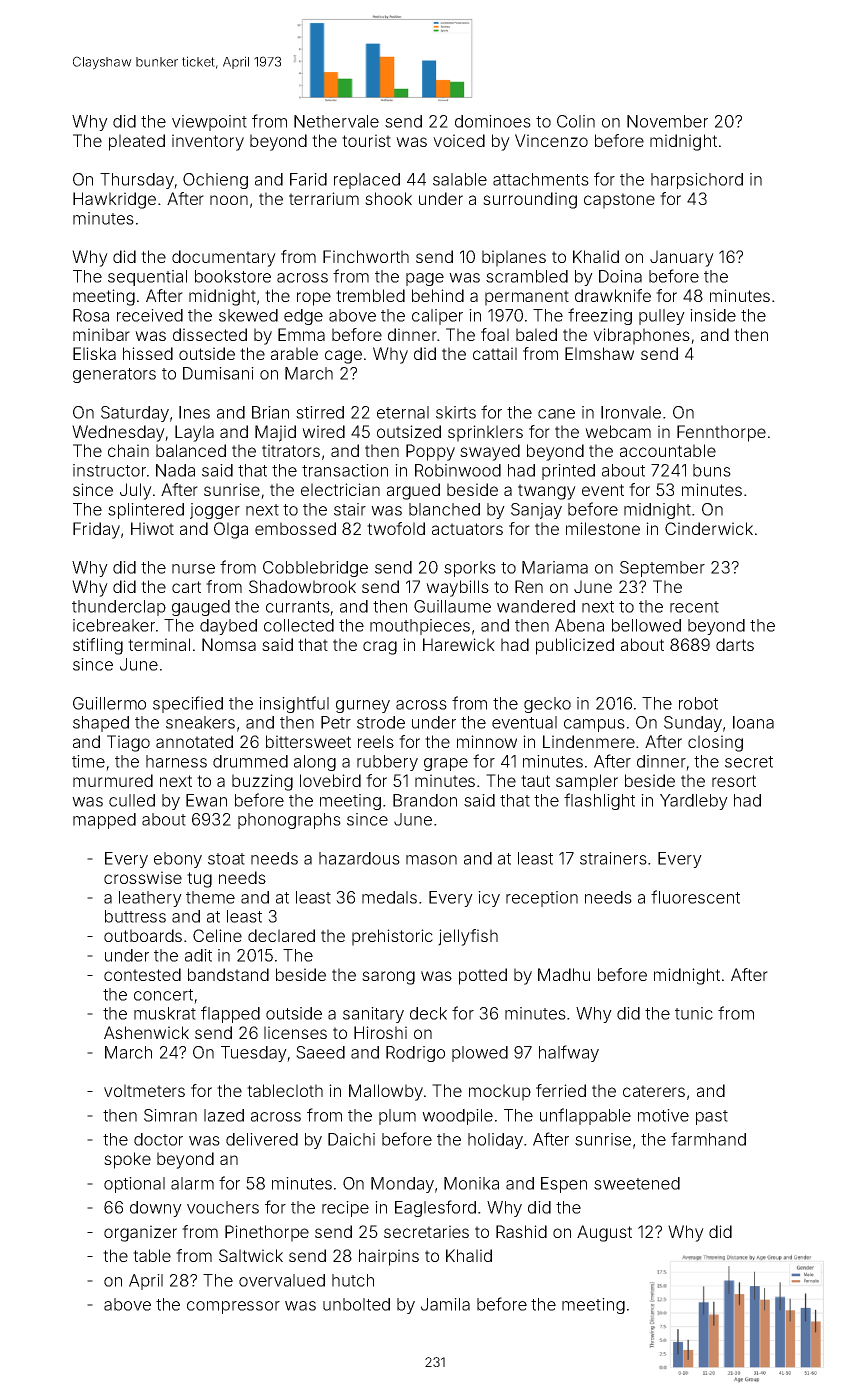 Image resolution: width=849 pixels, height=1400 pixels. Describe the element at coordinates (697, 181) in the image. I see `harpsichord` at that location.
